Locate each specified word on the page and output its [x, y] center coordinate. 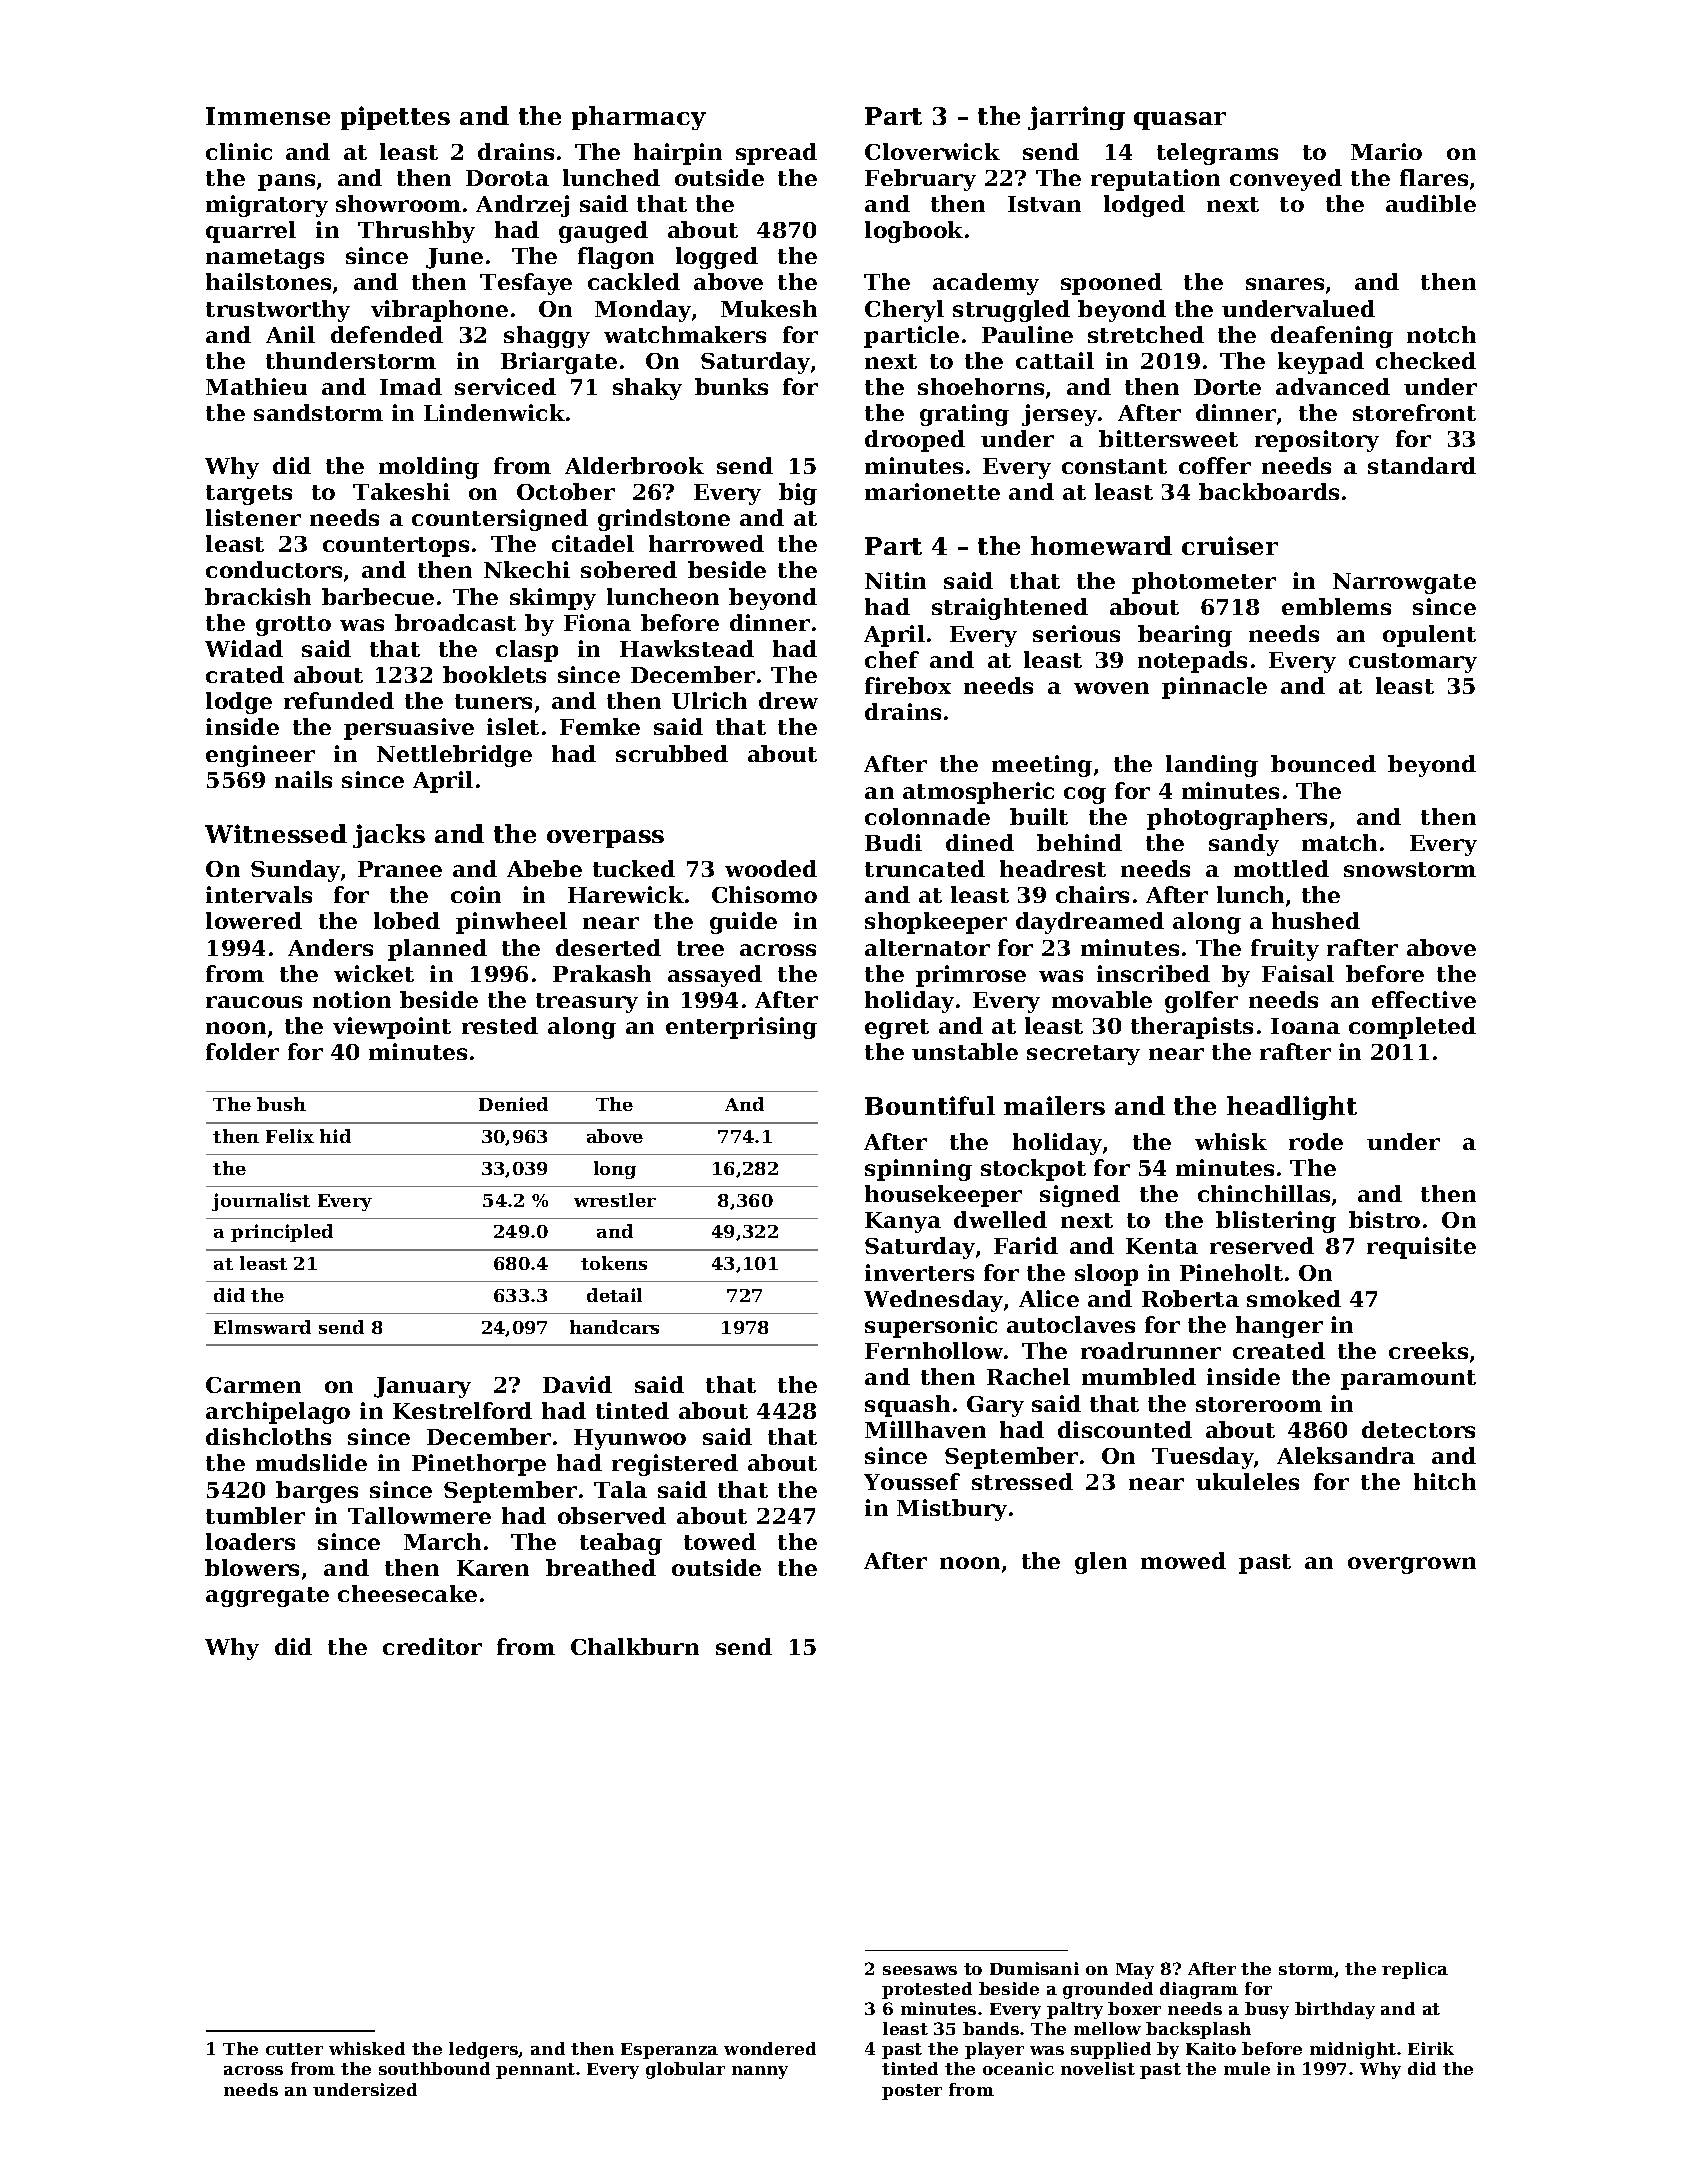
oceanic [1018, 2068]
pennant [535, 2071]
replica [1415, 1970]
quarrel [251, 232]
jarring [1076, 118]
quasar [1180, 121]
